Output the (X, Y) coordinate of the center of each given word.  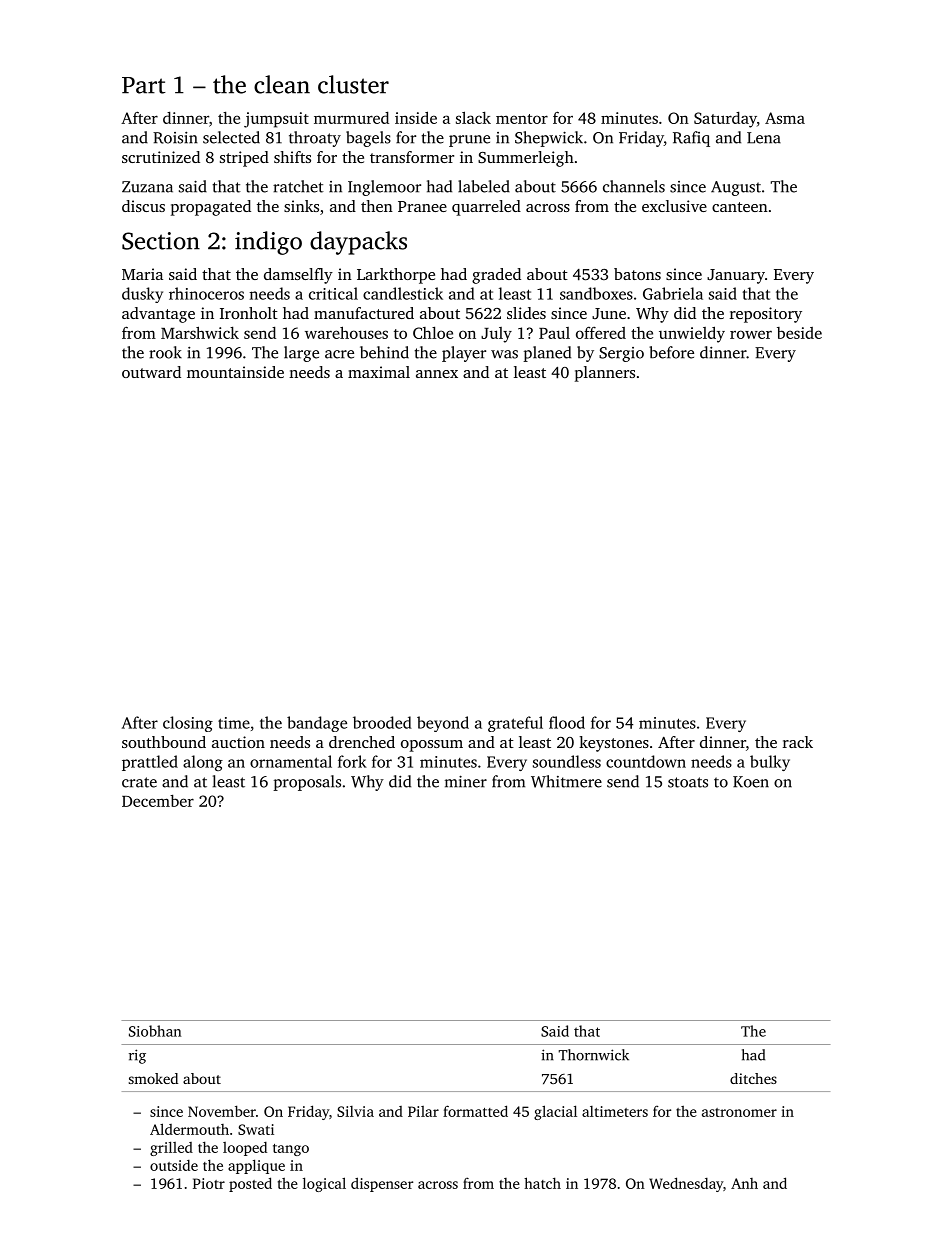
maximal (379, 372)
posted (250, 1184)
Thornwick (593, 1055)
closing (188, 724)
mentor (522, 119)
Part (144, 85)
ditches (753, 1078)
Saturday (725, 120)
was (504, 354)
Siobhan (155, 1031)
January (736, 276)
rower (751, 334)
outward (151, 372)
